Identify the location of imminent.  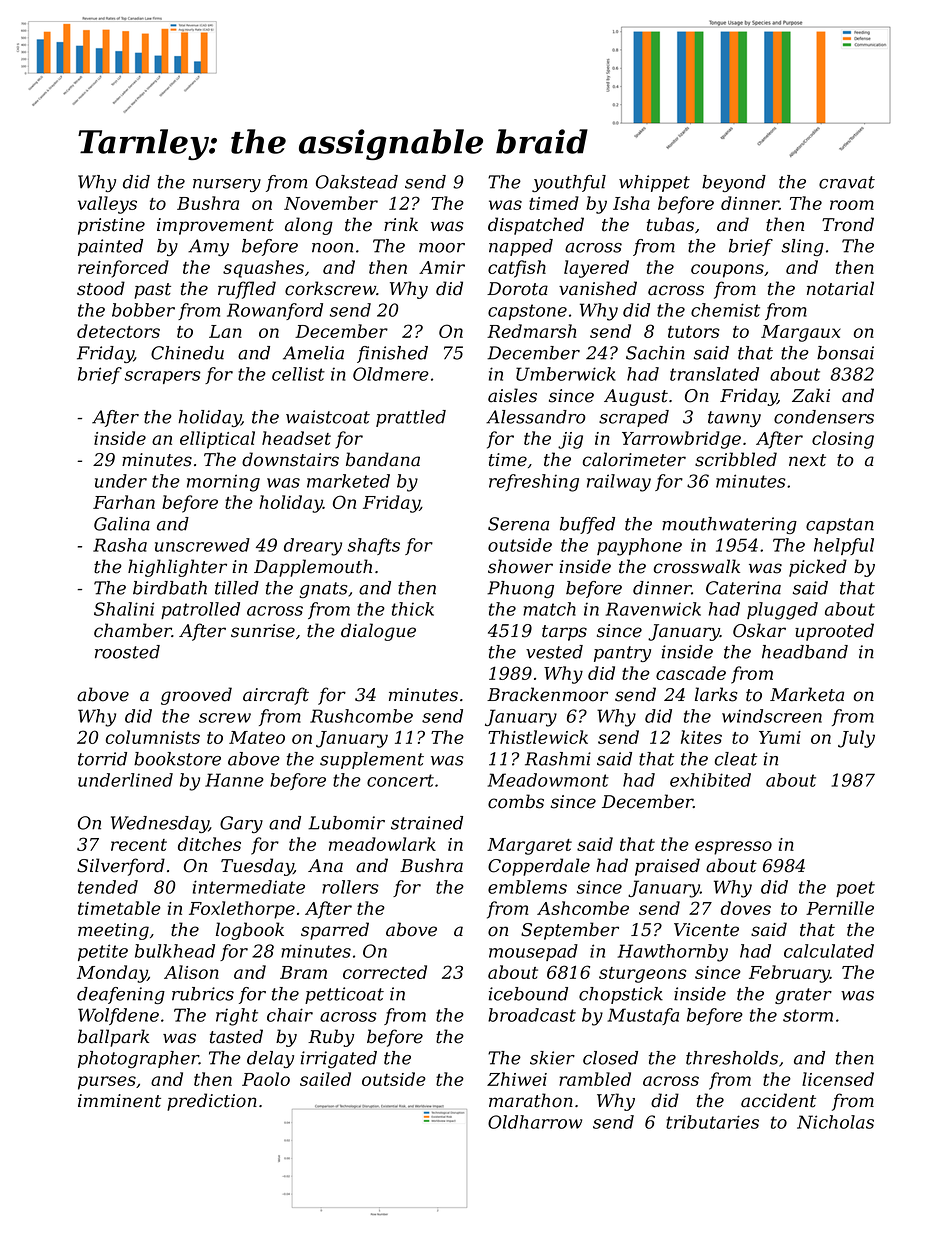
(119, 1101).
